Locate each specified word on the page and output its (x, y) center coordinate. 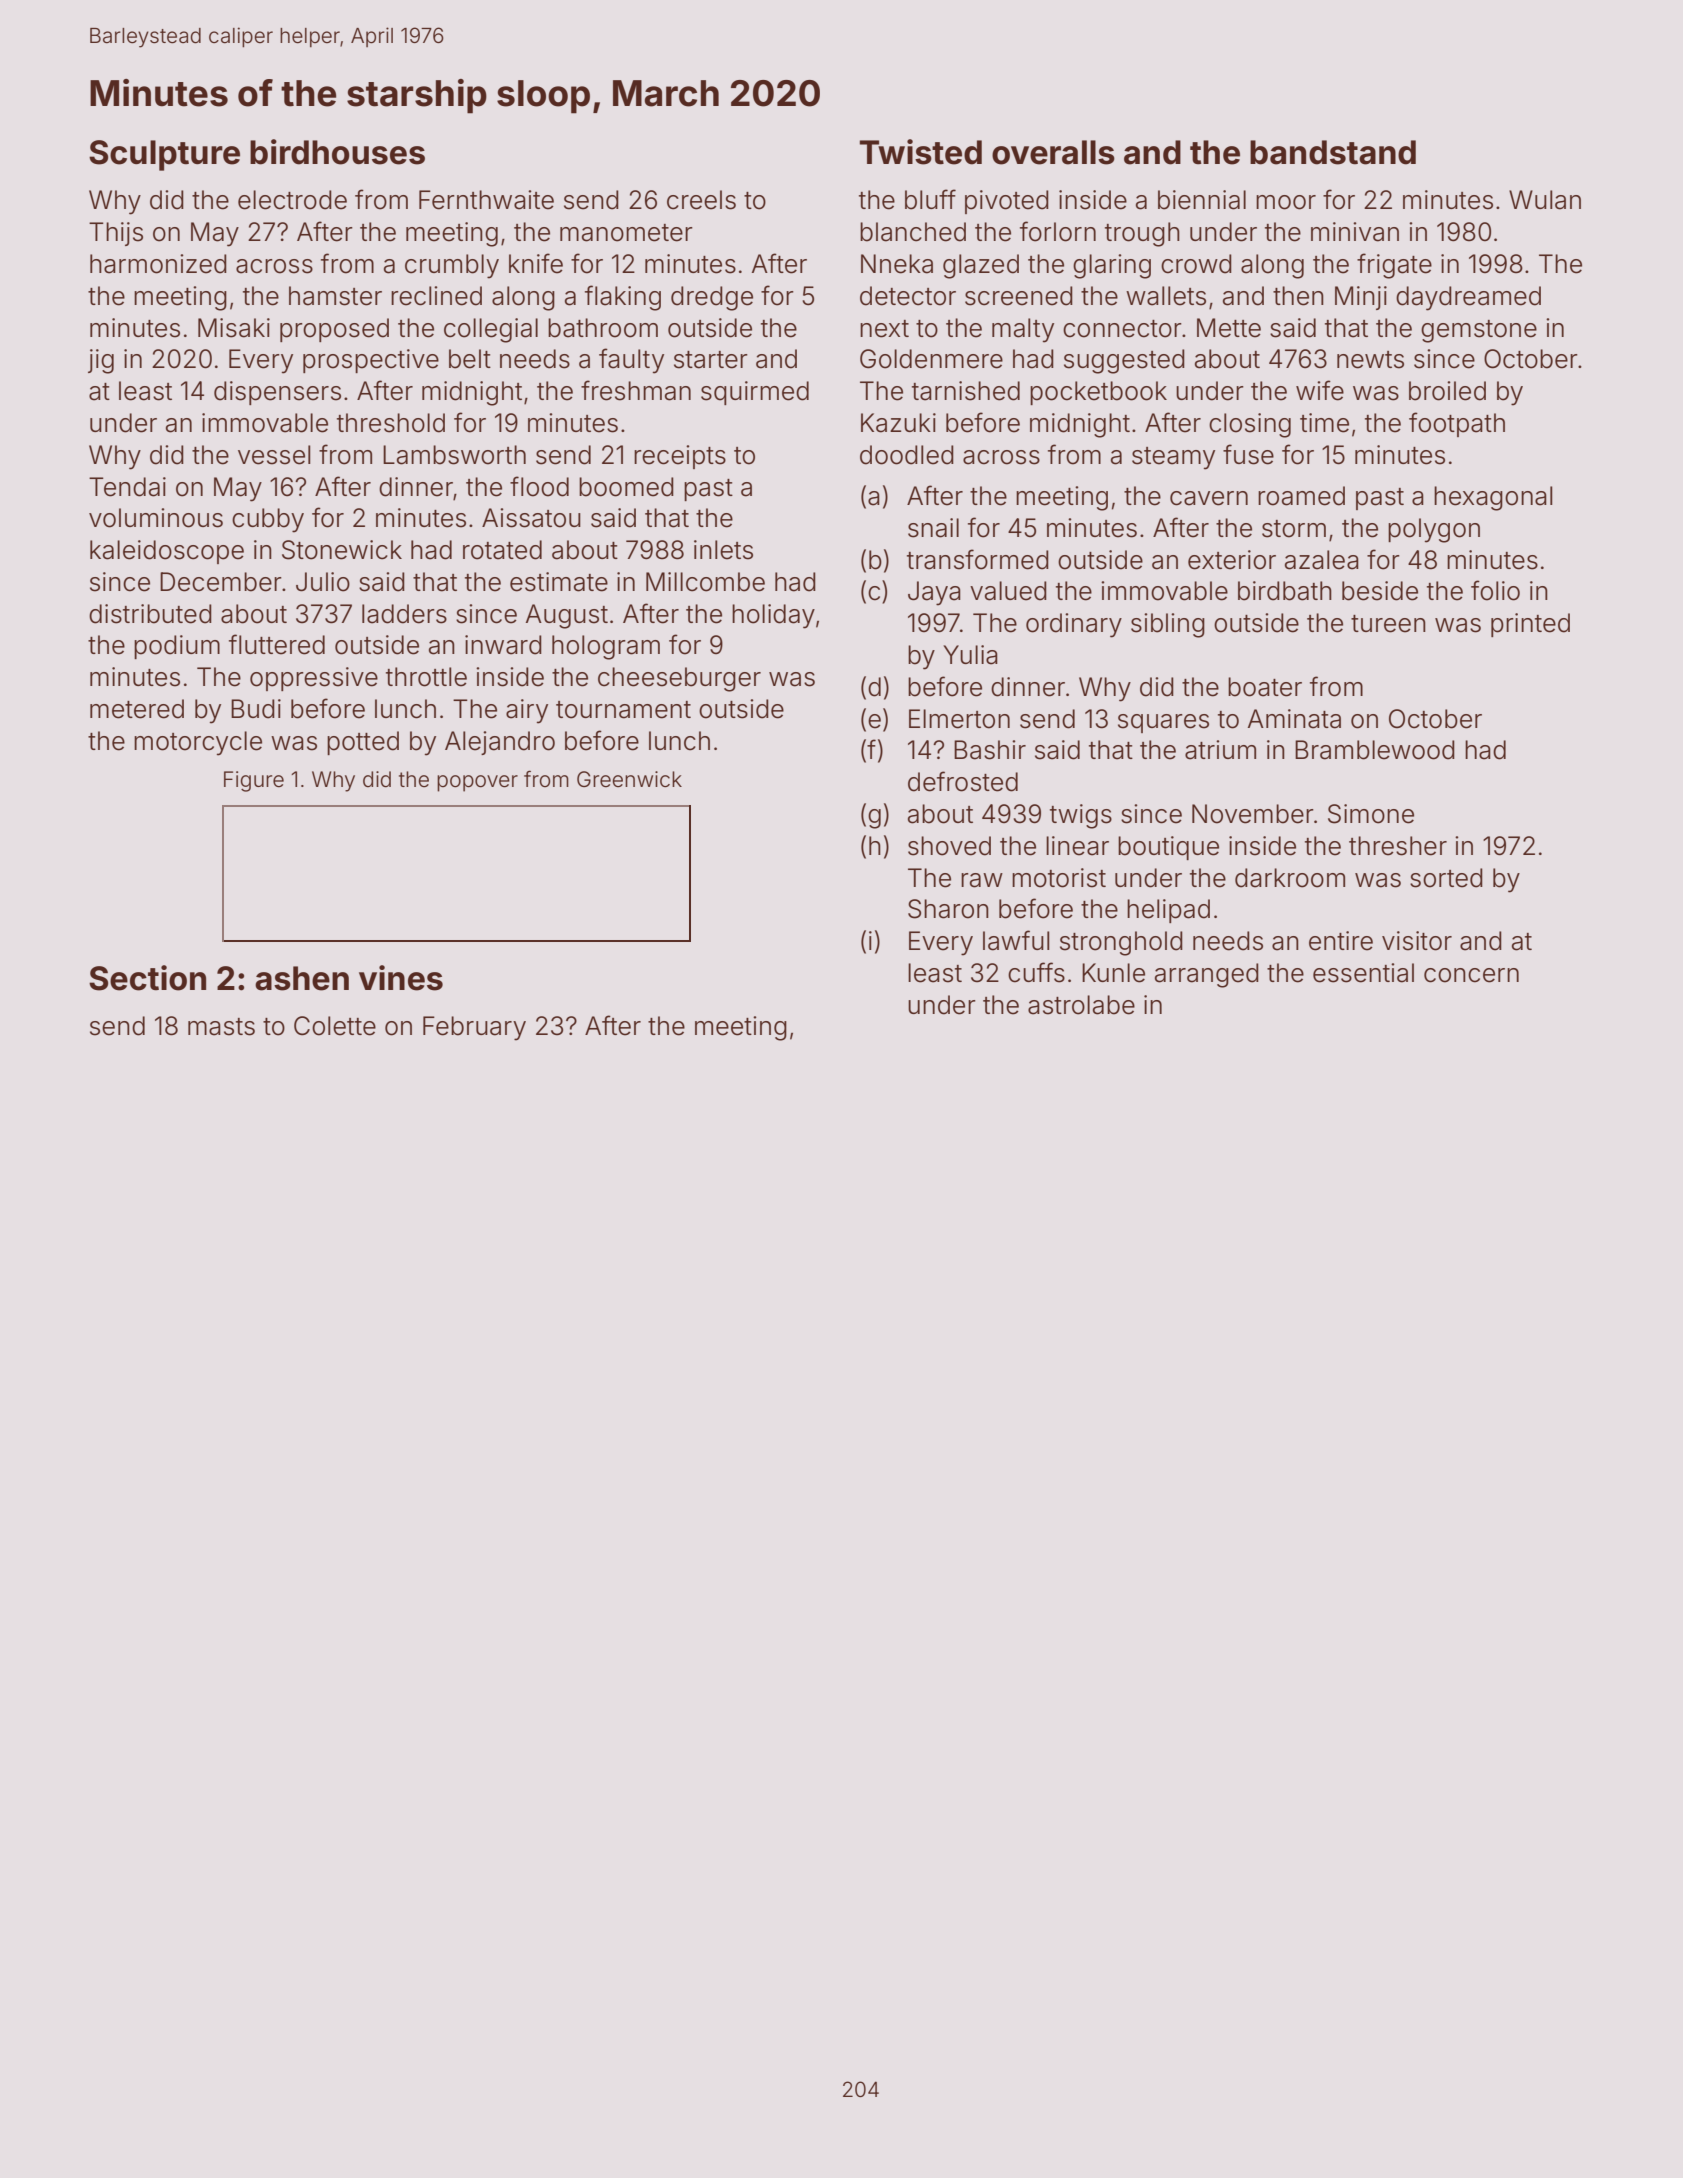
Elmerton (959, 719)
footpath (1457, 424)
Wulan (1545, 200)
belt (470, 359)
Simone (1371, 814)
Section (147, 978)
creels (701, 200)
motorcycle (198, 743)
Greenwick (629, 779)
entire (1341, 941)
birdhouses (337, 152)
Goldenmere (931, 359)
